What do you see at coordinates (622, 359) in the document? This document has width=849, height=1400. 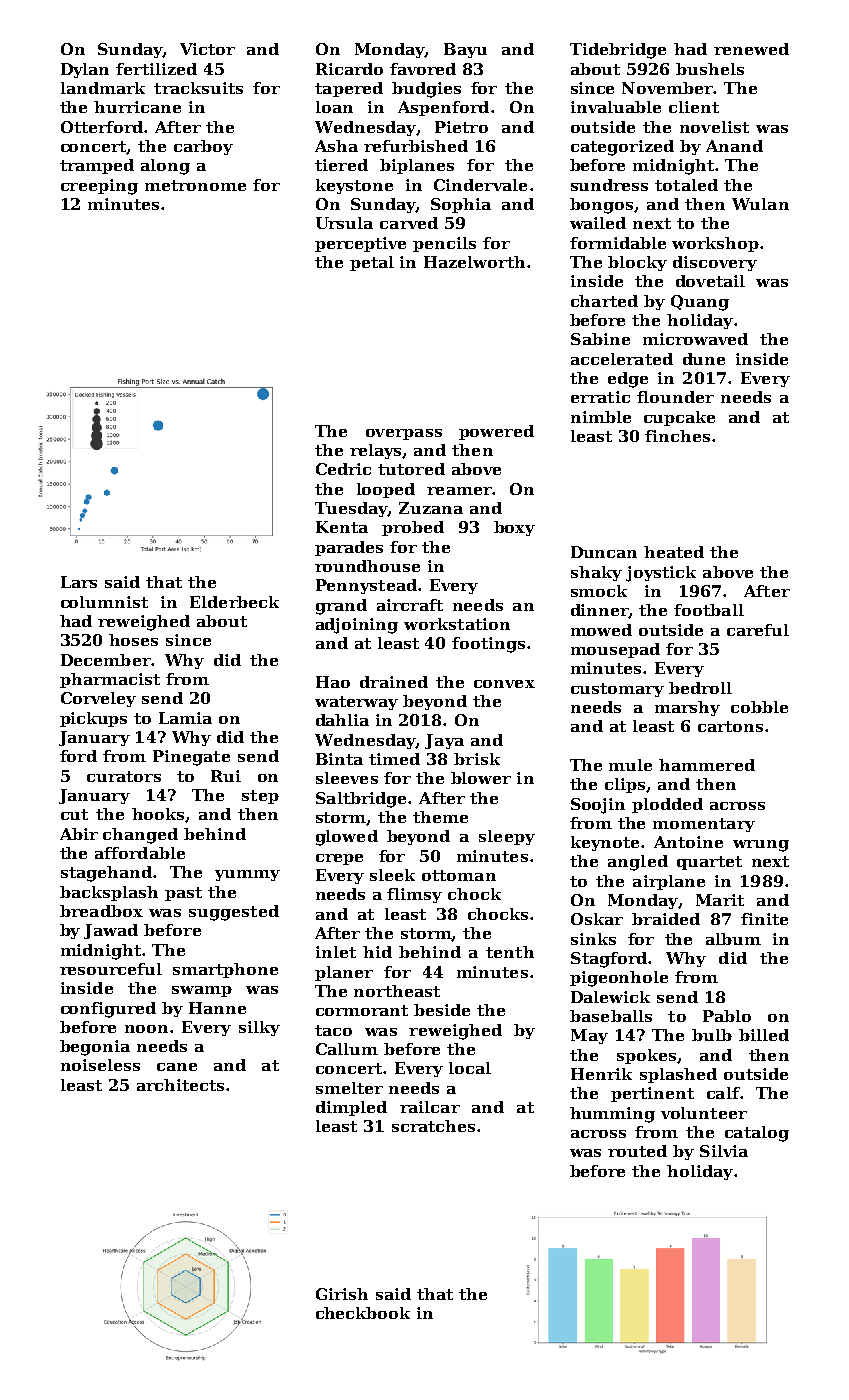 I see `accelerated` at bounding box center [622, 359].
